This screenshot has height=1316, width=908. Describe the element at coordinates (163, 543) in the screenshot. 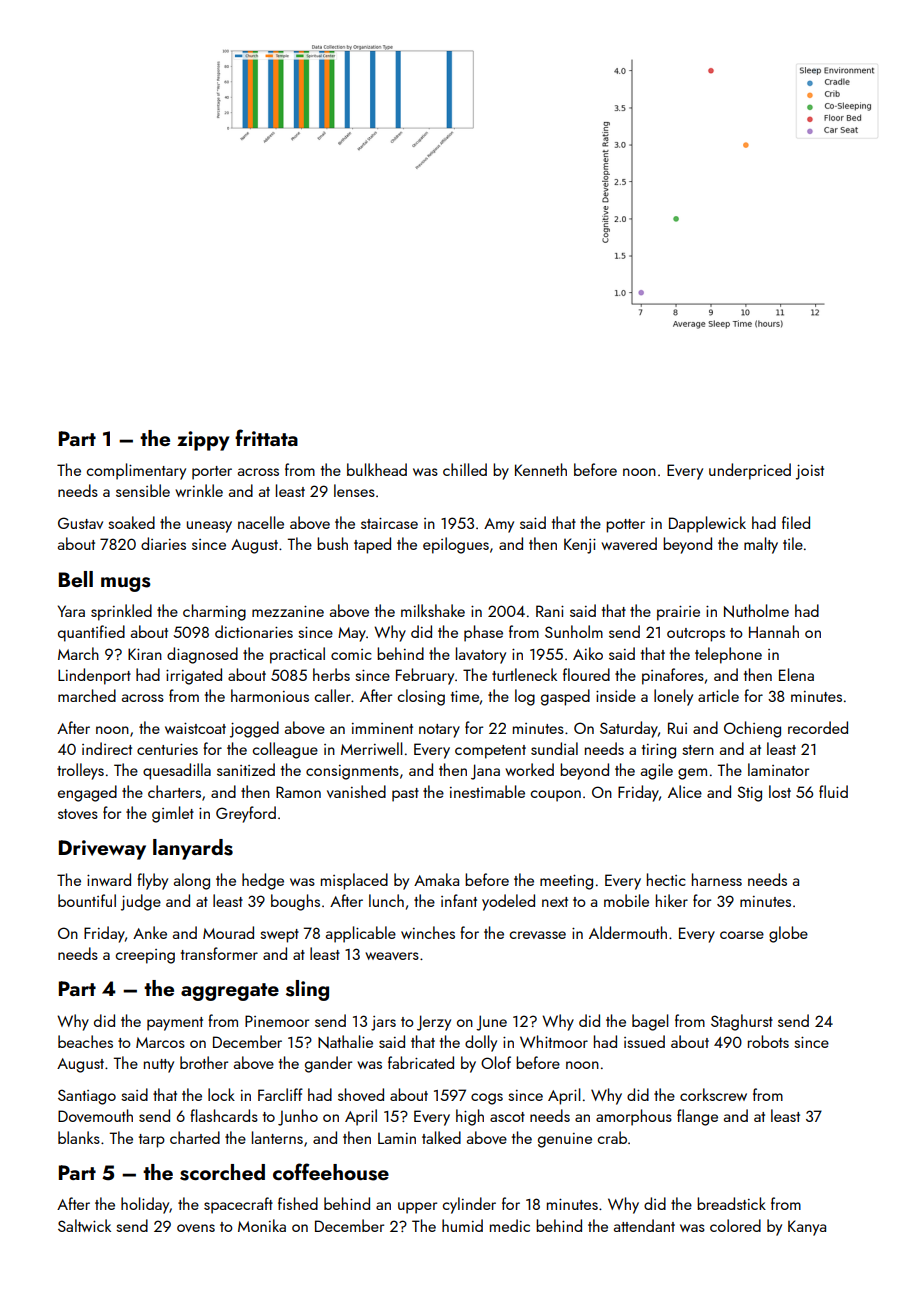

I see `diaries` at that location.
